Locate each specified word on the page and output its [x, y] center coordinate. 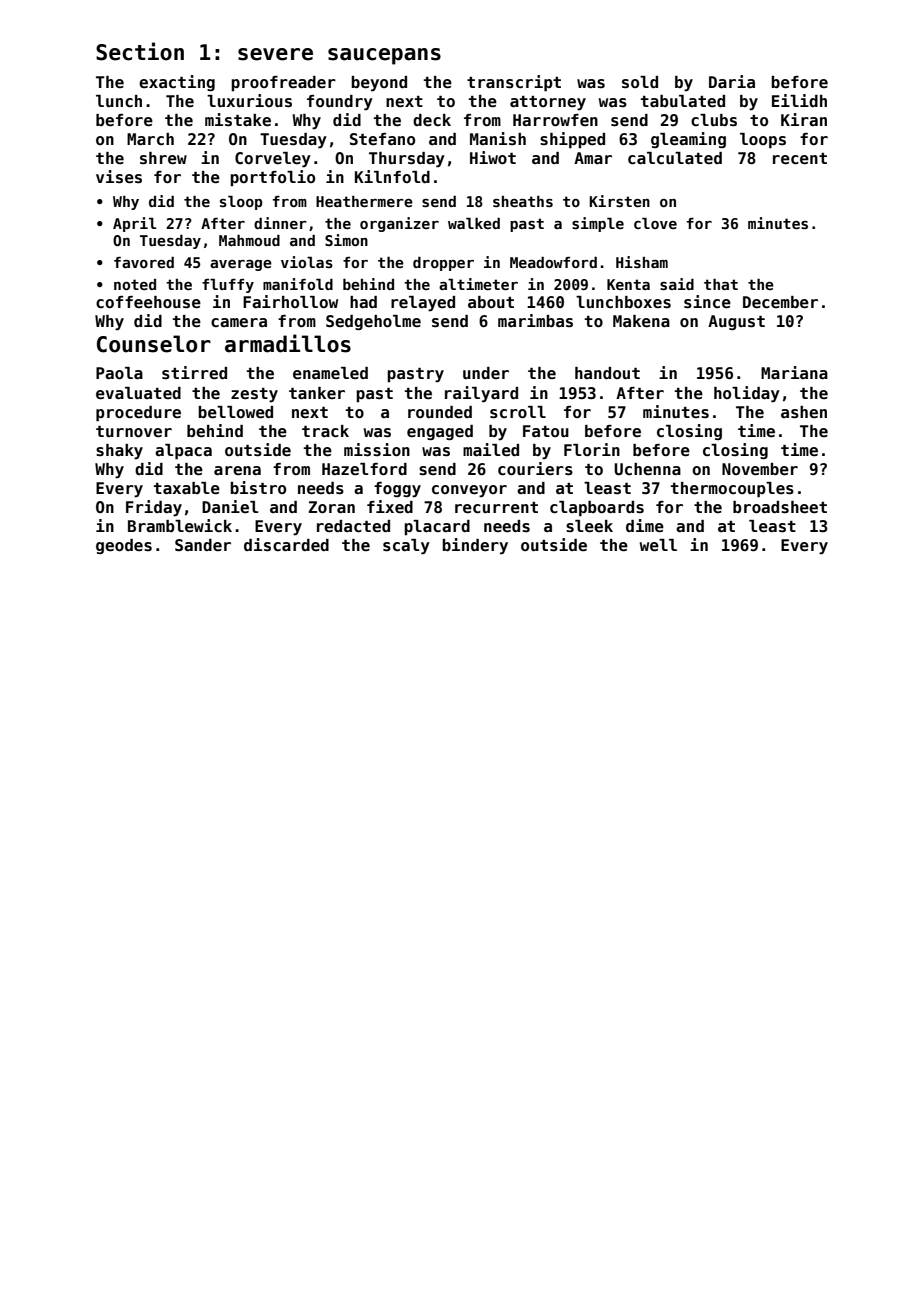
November [760, 469]
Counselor [154, 344]
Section [140, 51]
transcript [514, 83]
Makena [641, 321]
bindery [475, 546]
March [150, 139]
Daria [732, 81]
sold [640, 82]
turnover [134, 432]
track [325, 431]
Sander [203, 545]
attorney [548, 103]
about [491, 302]
